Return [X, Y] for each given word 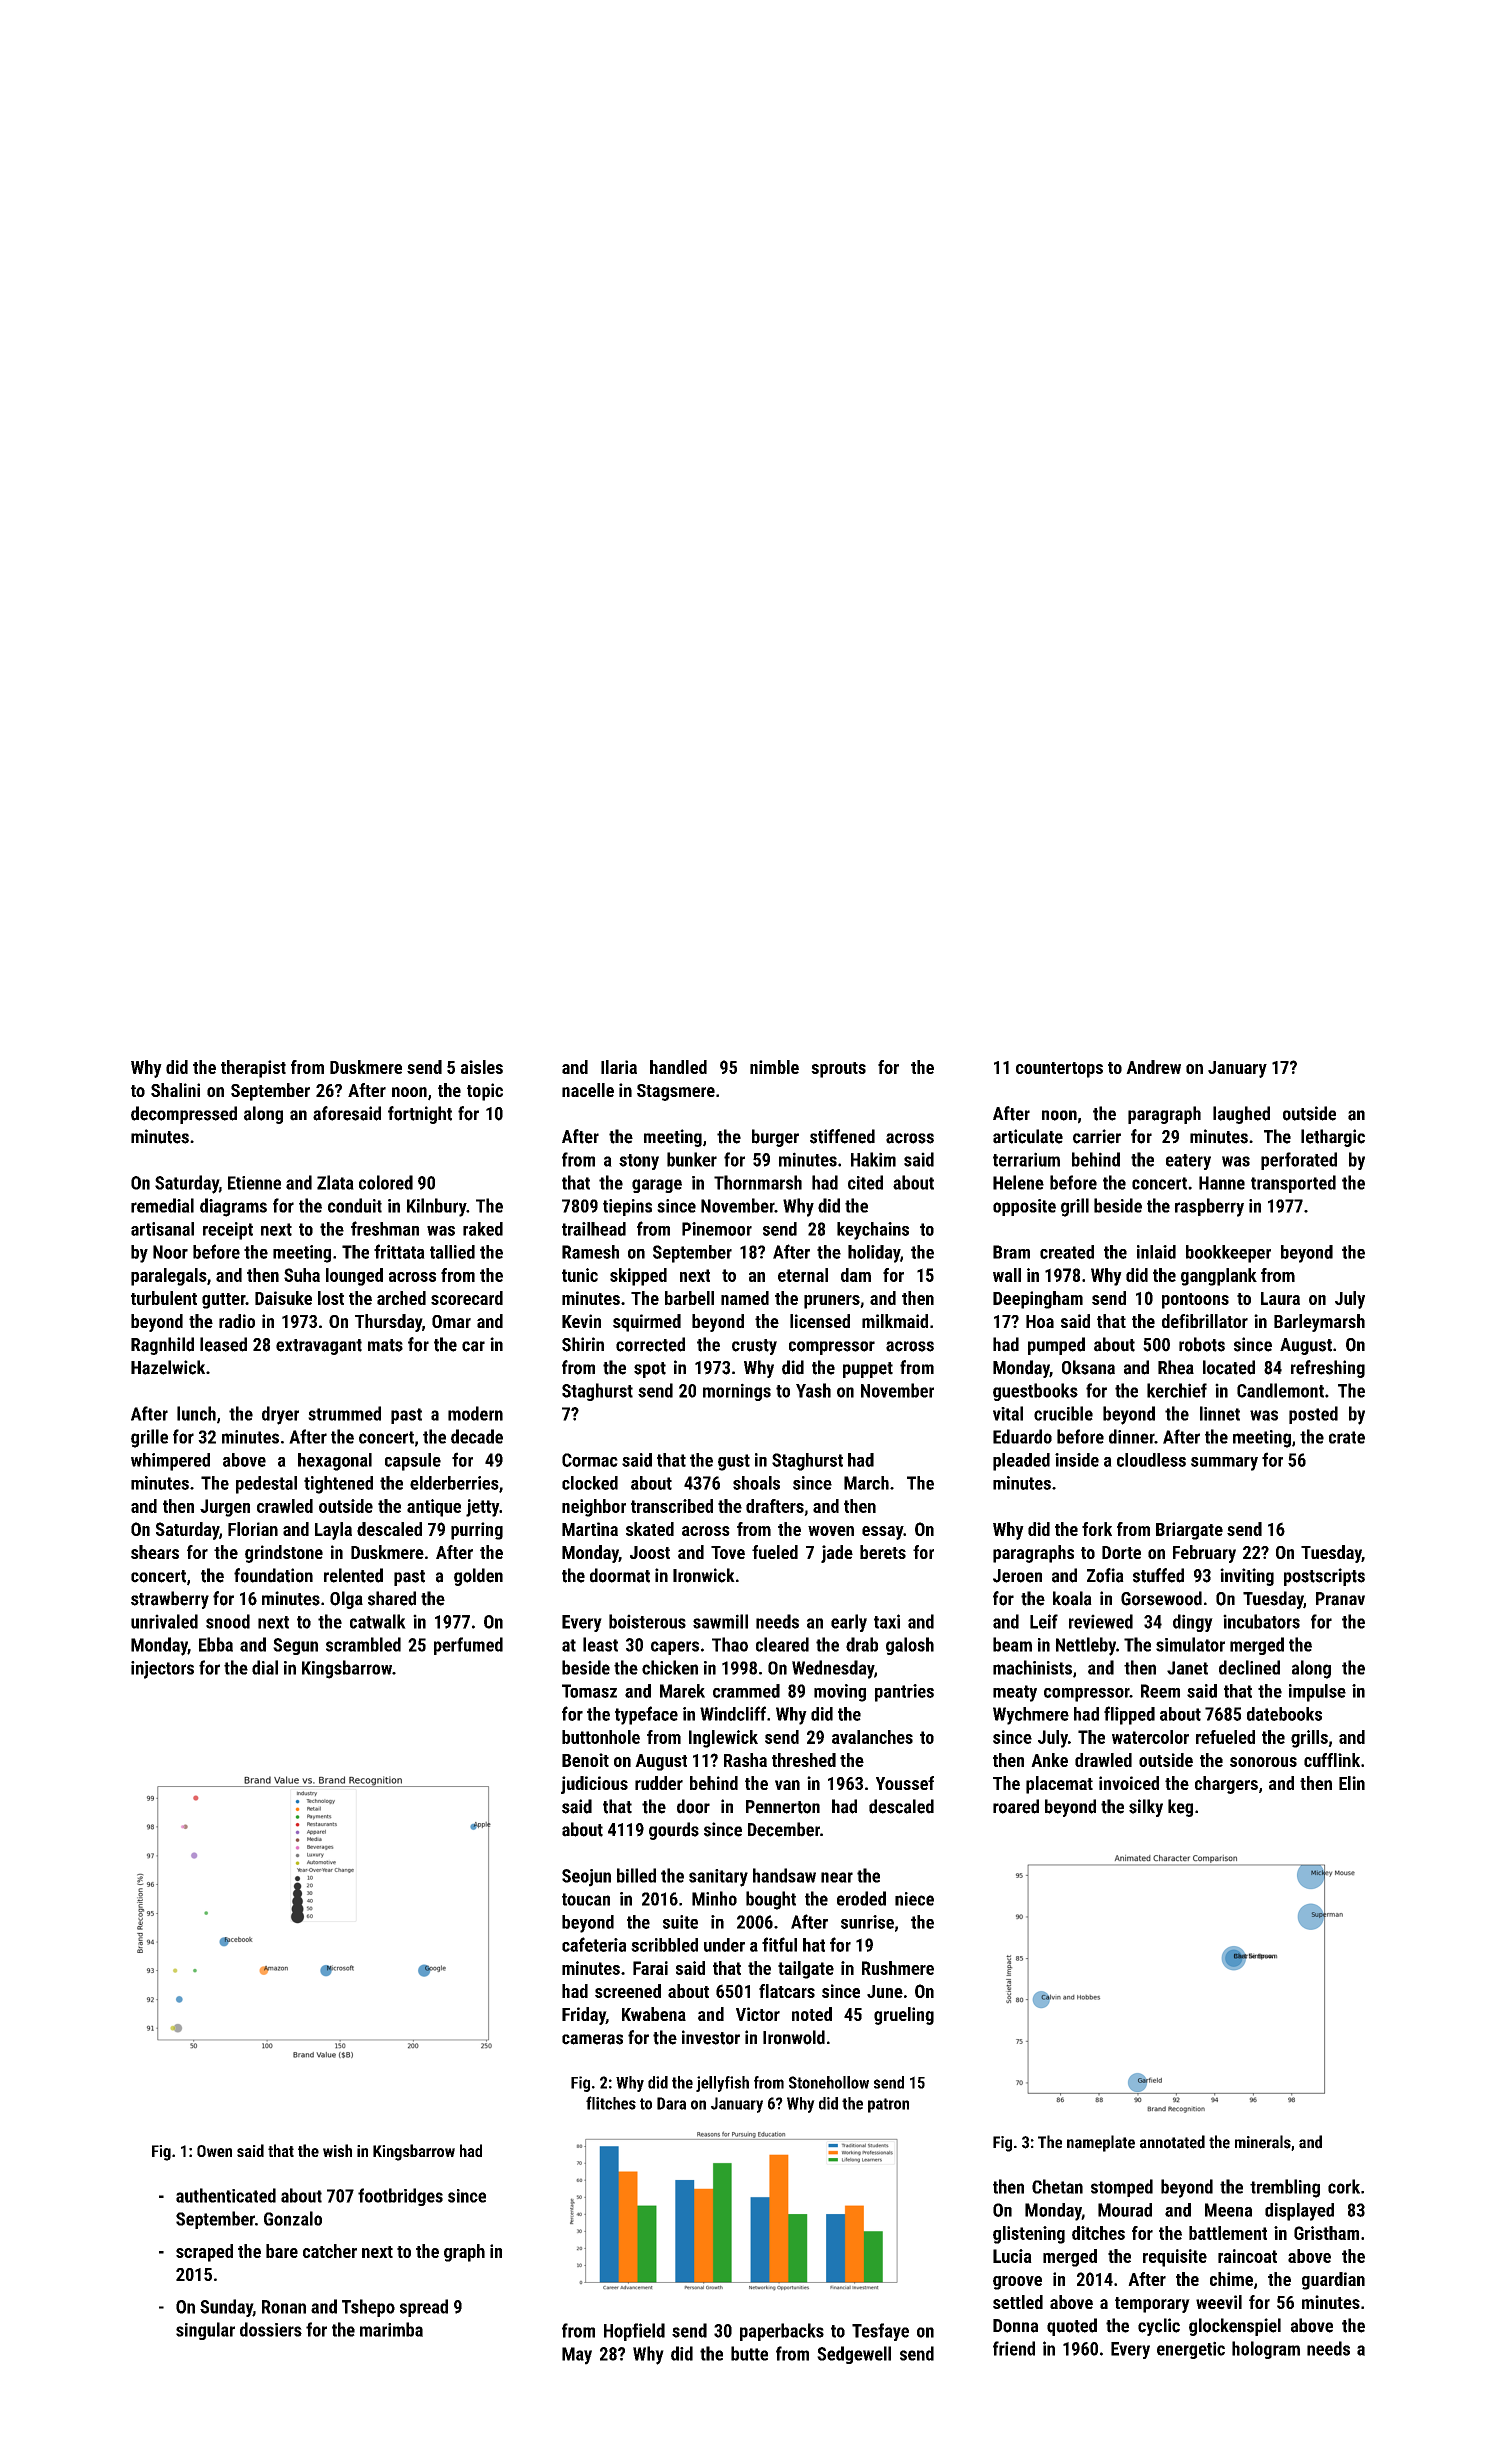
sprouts [838, 1070]
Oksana [1088, 1367]
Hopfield [634, 2332]
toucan [586, 1899]
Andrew [1153, 1067]
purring [477, 1531]
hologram [1266, 2350]
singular [205, 2331]
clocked [590, 1483]
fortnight [420, 1115]
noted [812, 2014]
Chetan [1057, 2186]
